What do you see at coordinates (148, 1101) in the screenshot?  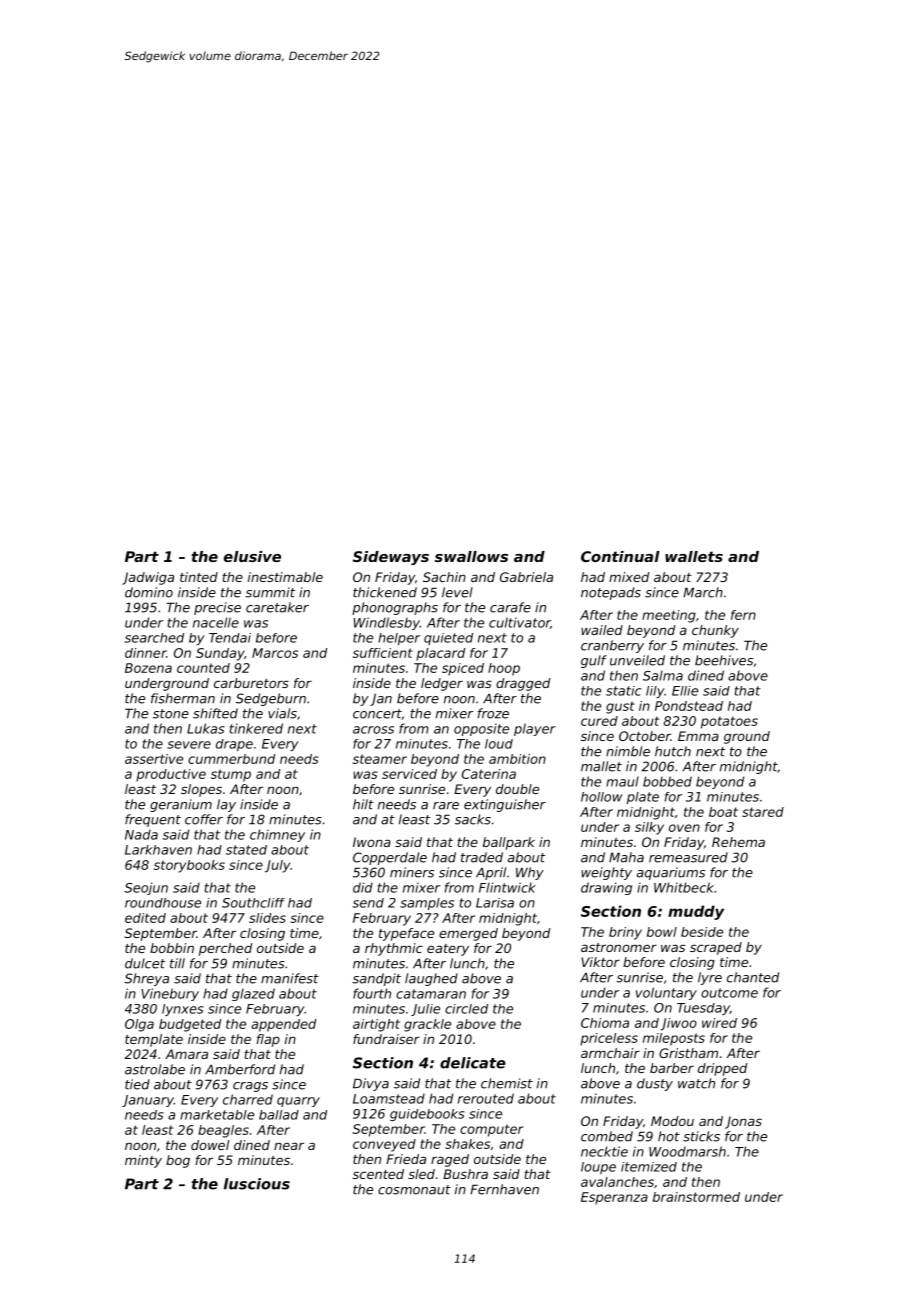 I see `January` at bounding box center [148, 1101].
